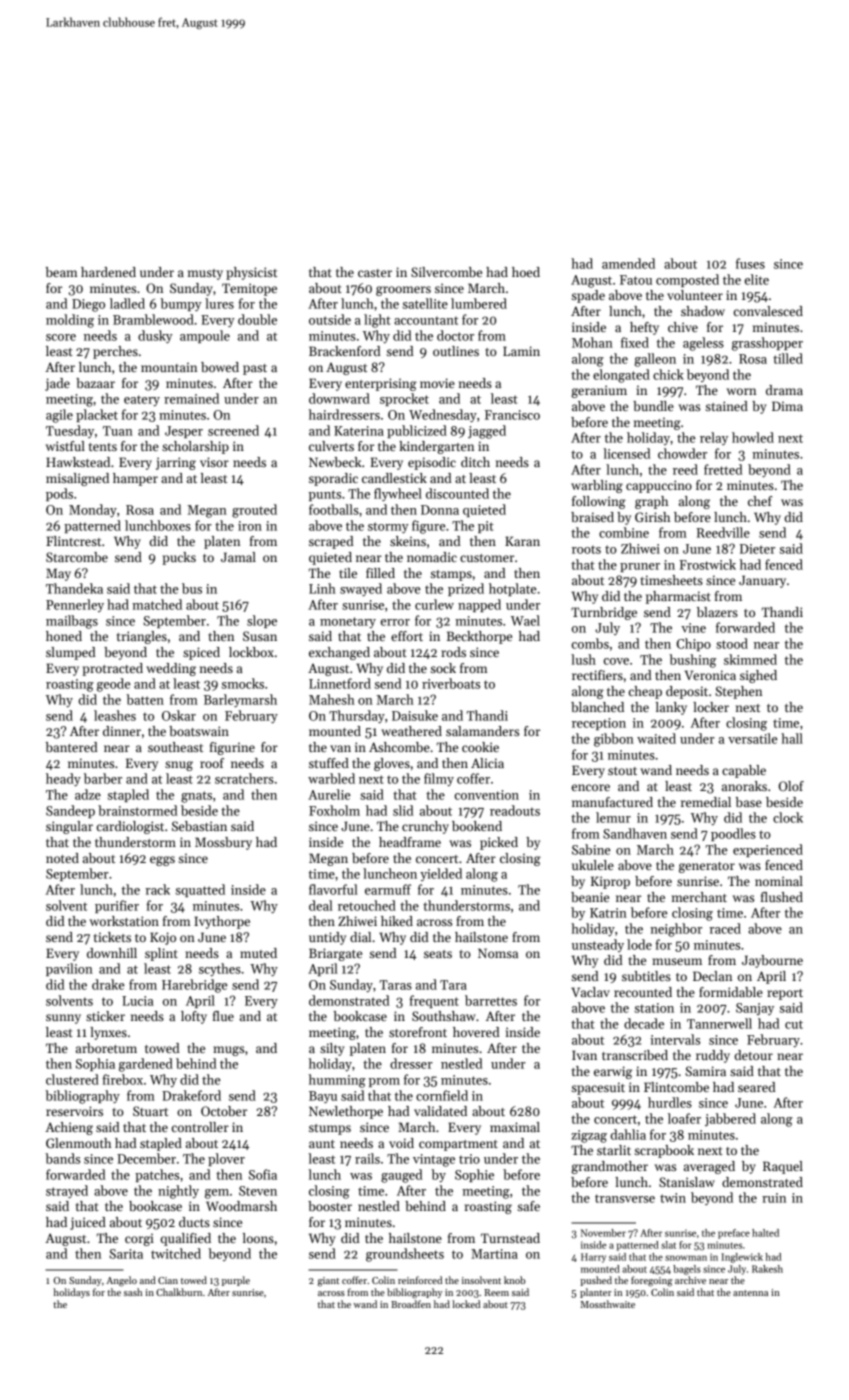  I want to click on locked, so click(466, 1304).
